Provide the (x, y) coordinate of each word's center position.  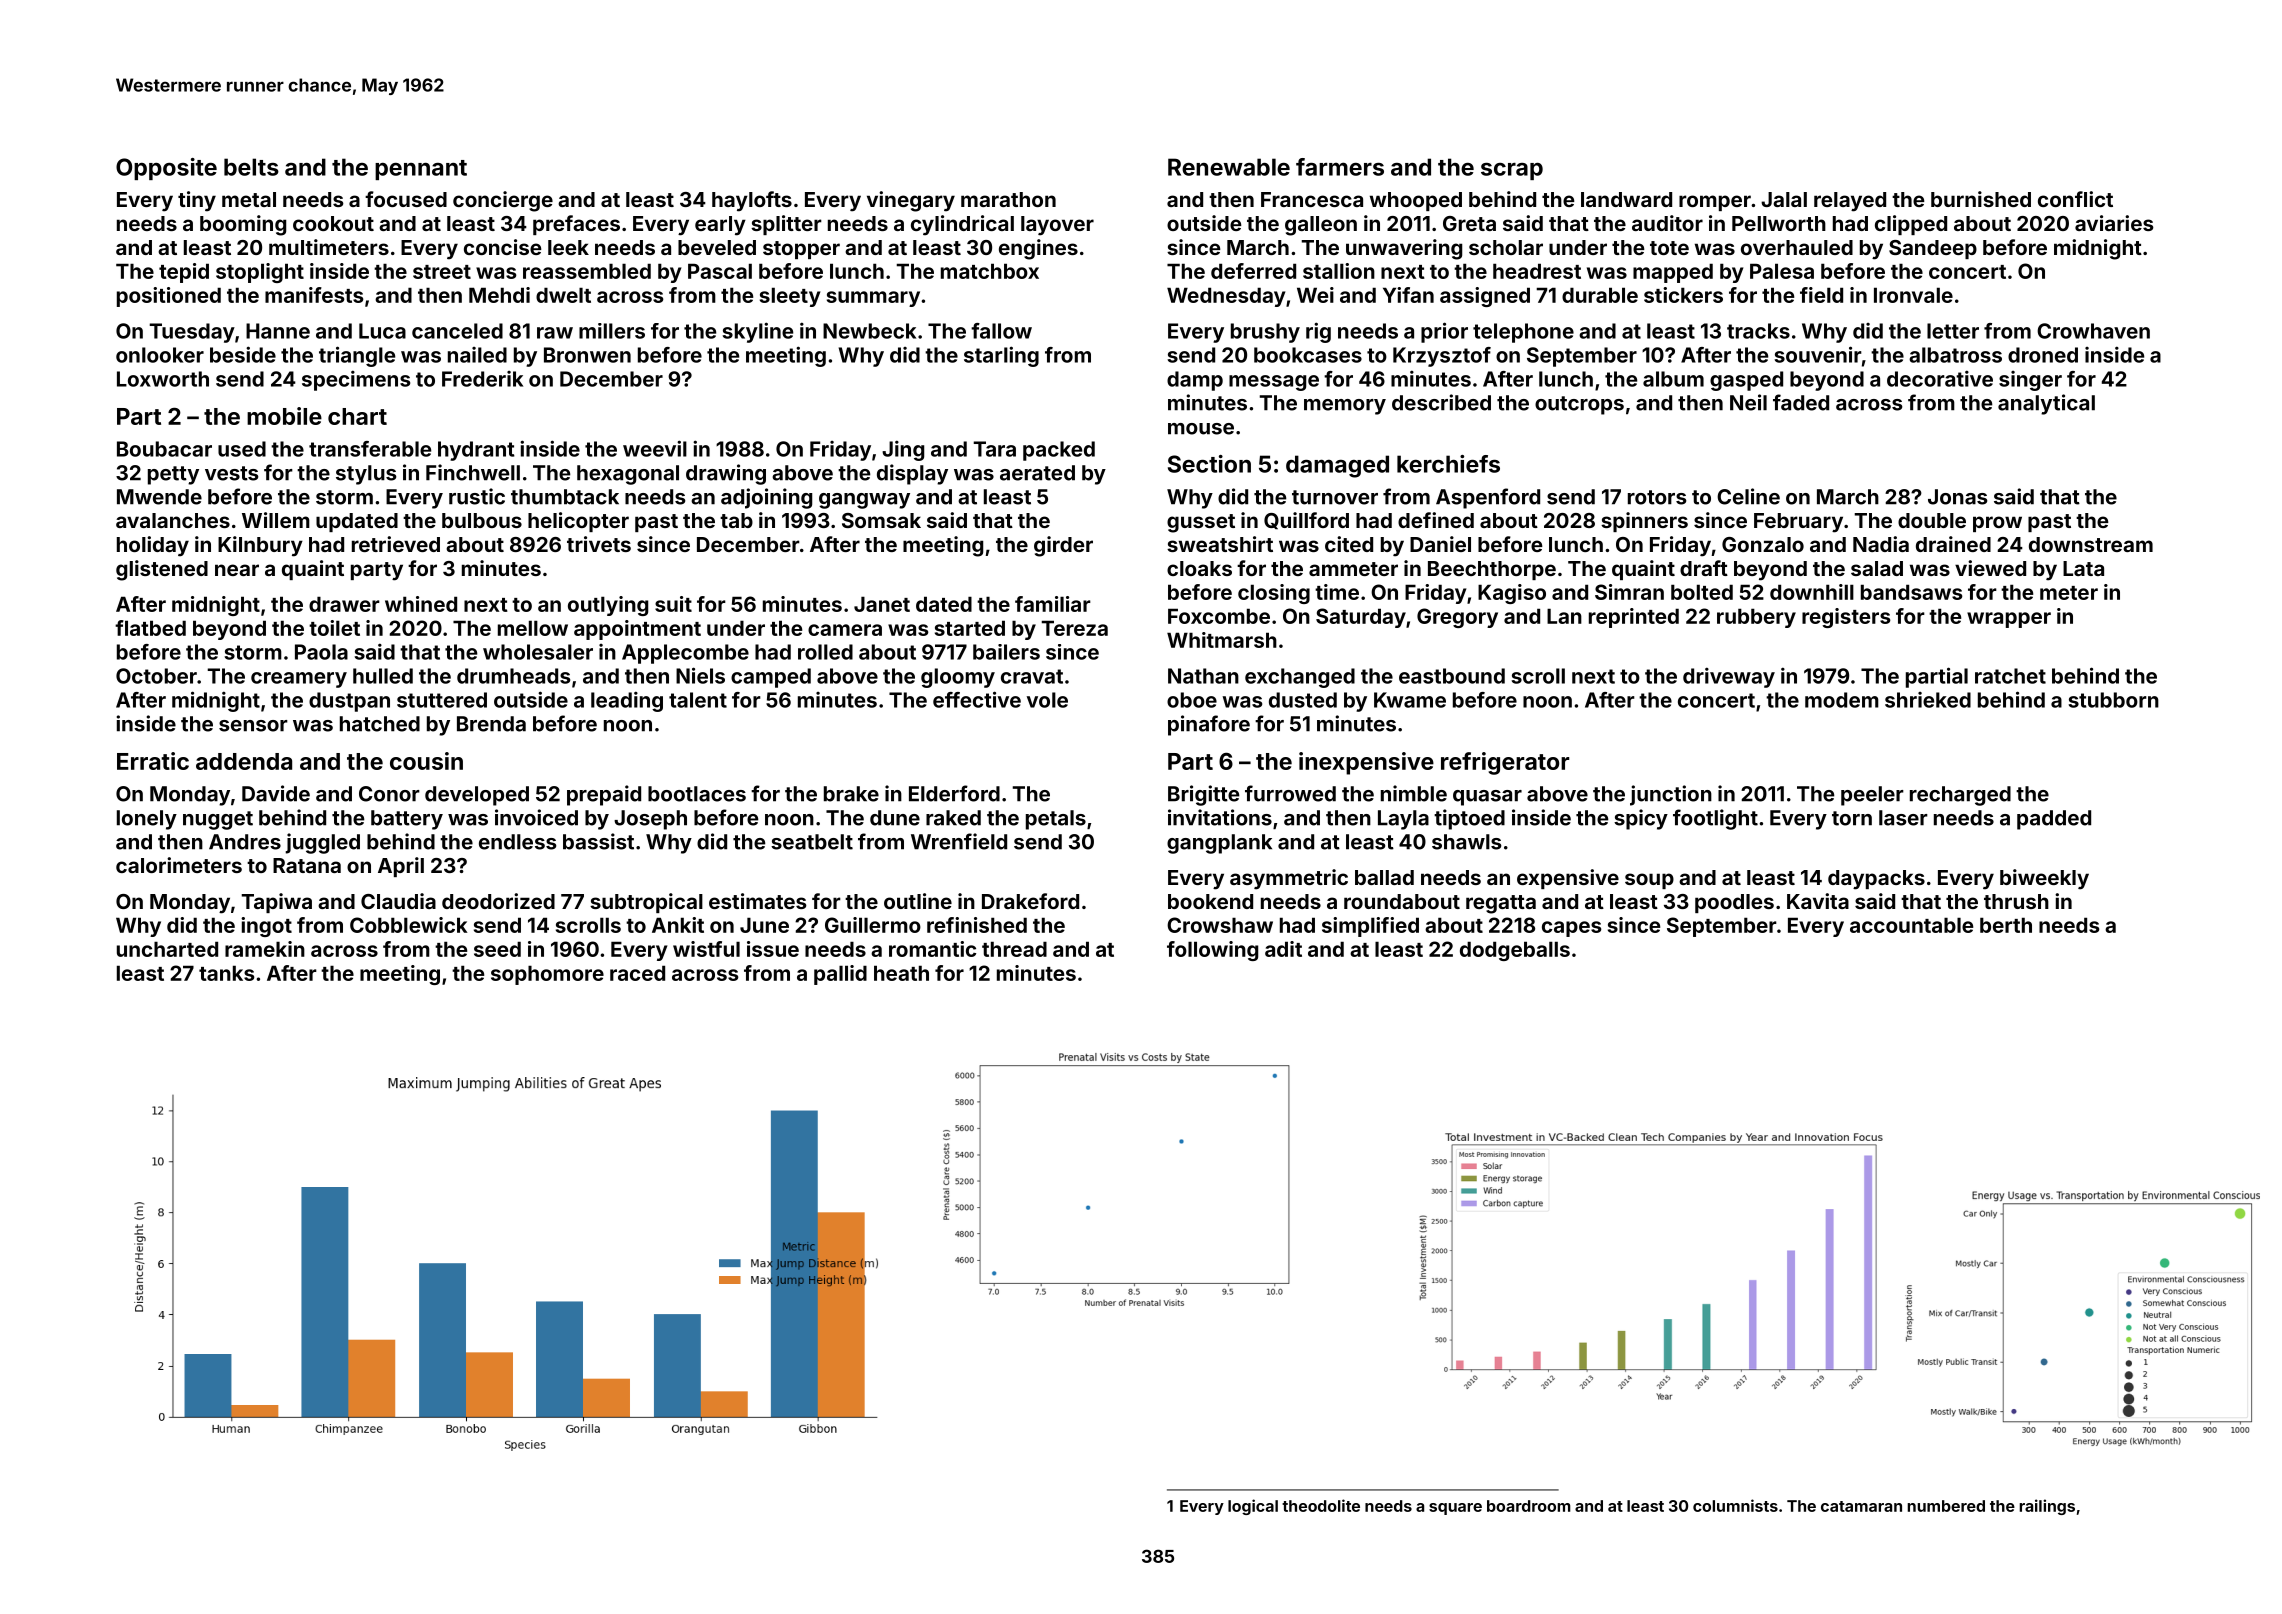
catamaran (1861, 1506)
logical (1253, 1507)
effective (977, 699)
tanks (227, 973)
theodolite (1321, 1505)
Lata (2083, 568)
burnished (1981, 199)
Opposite (166, 169)
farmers (1340, 167)
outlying (608, 606)
